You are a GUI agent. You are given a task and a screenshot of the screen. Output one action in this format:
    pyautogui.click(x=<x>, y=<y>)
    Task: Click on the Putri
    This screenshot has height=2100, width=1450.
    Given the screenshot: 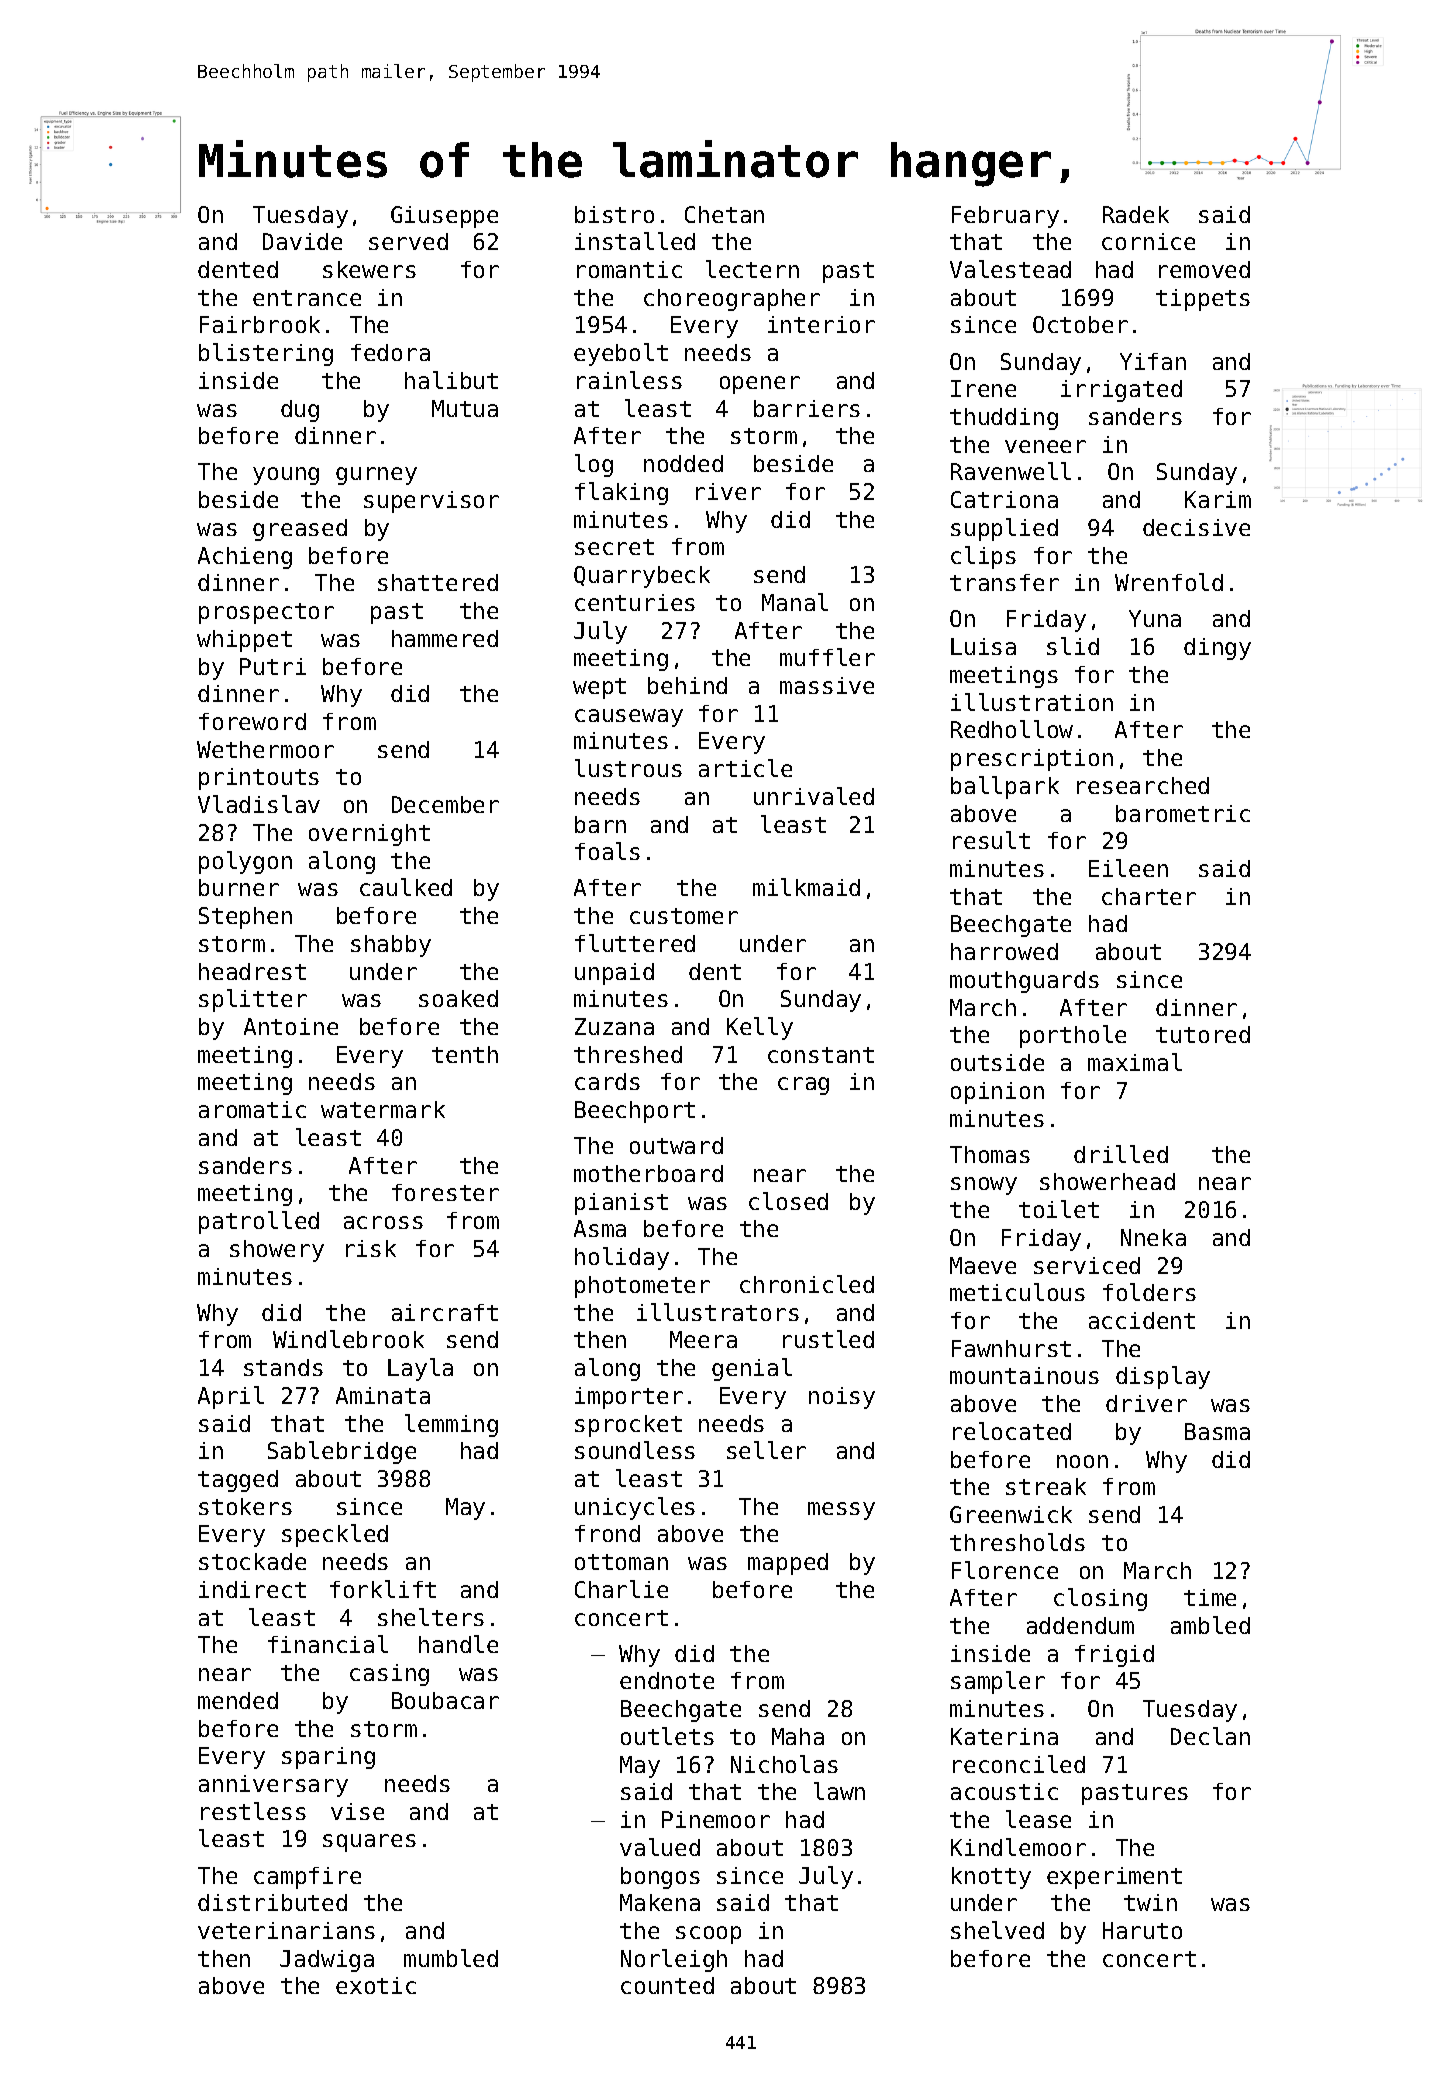 What is the action you would take?
    pyautogui.click(x=273, y=666)
